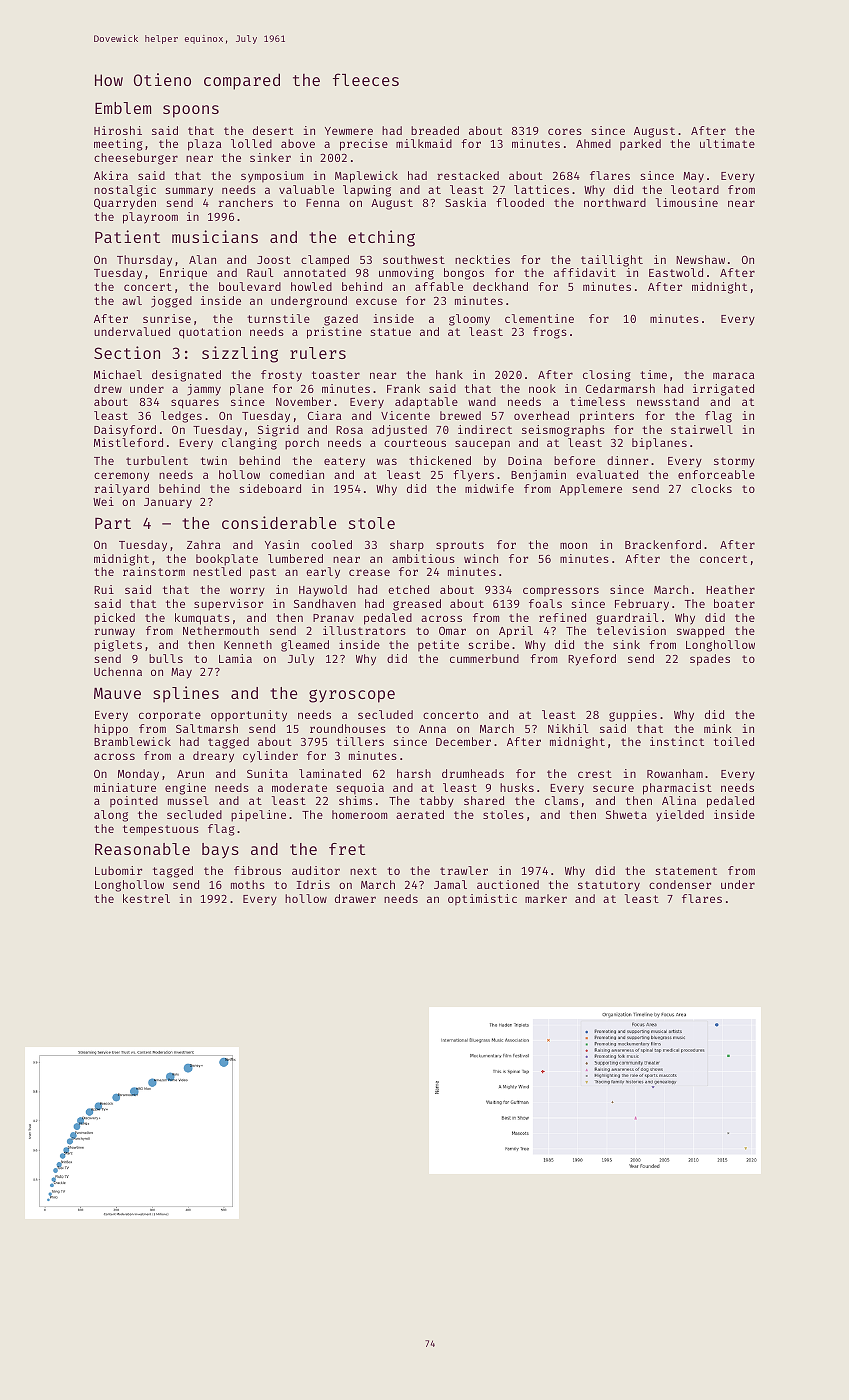 Image resolution: width=849 pixels, height=1400 pixels. I want to click on kestrel, so click(146, 898).
